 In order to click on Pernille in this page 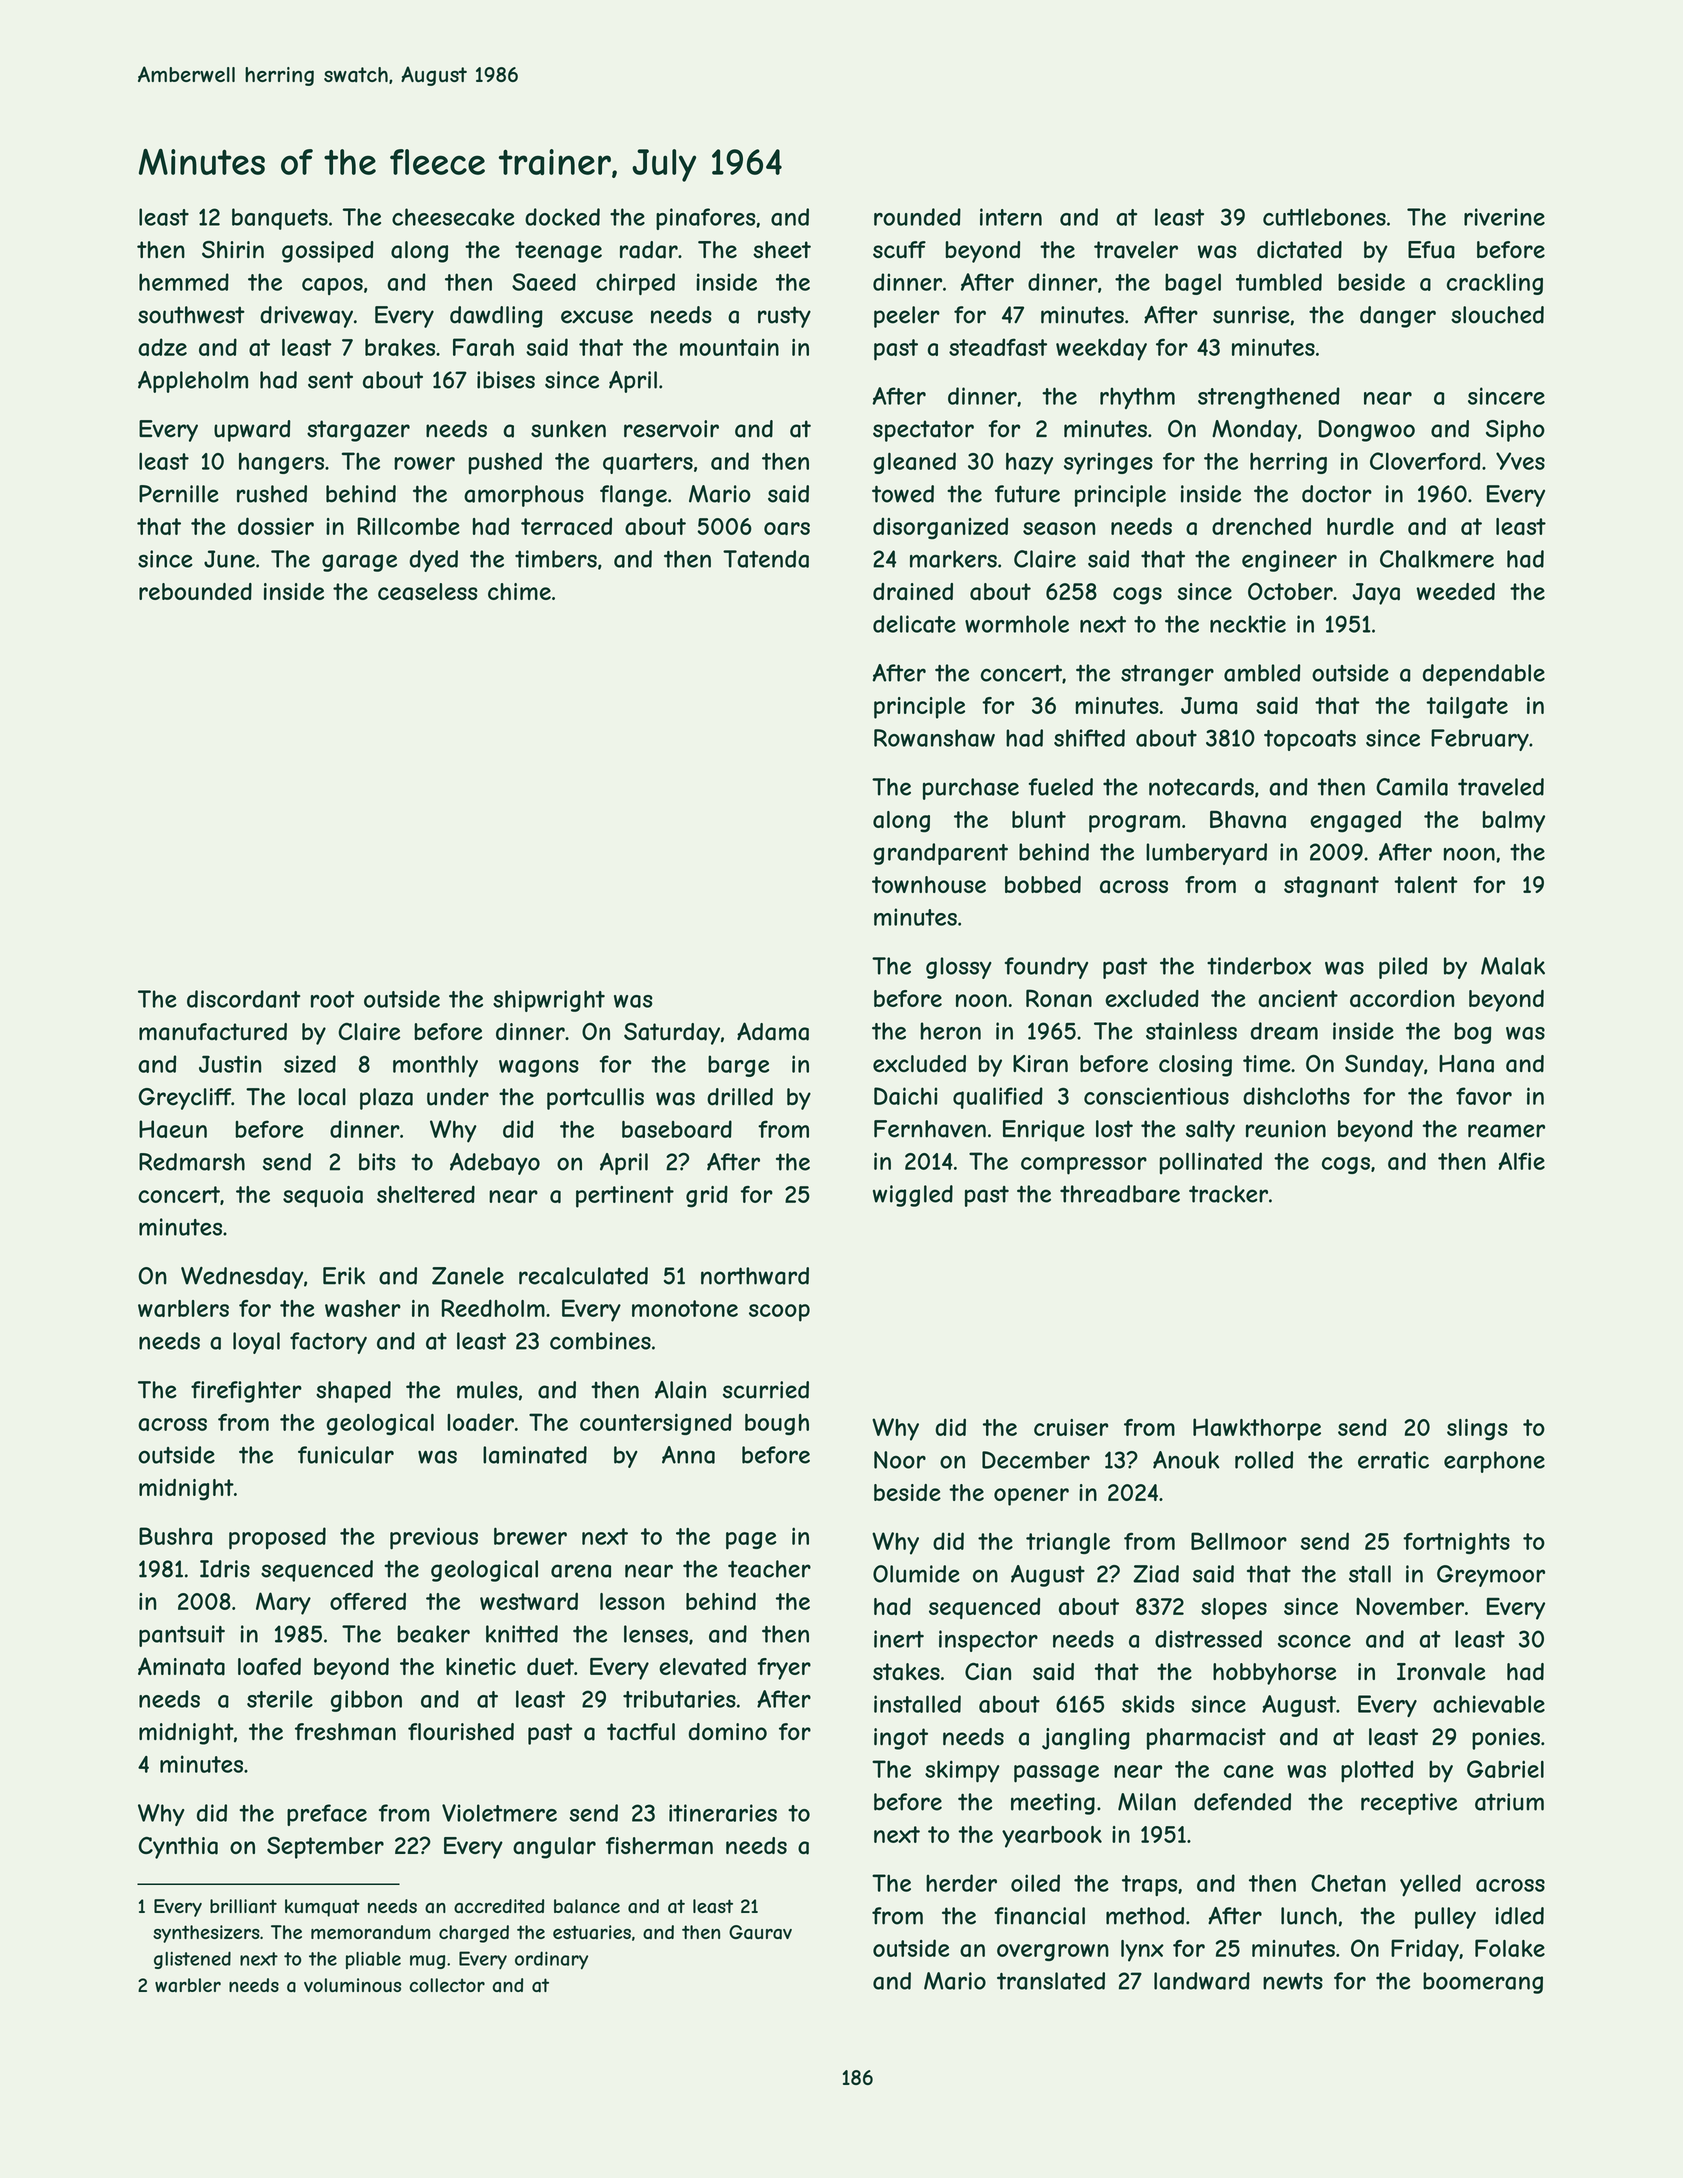, I will do `click(179, 494)`.
